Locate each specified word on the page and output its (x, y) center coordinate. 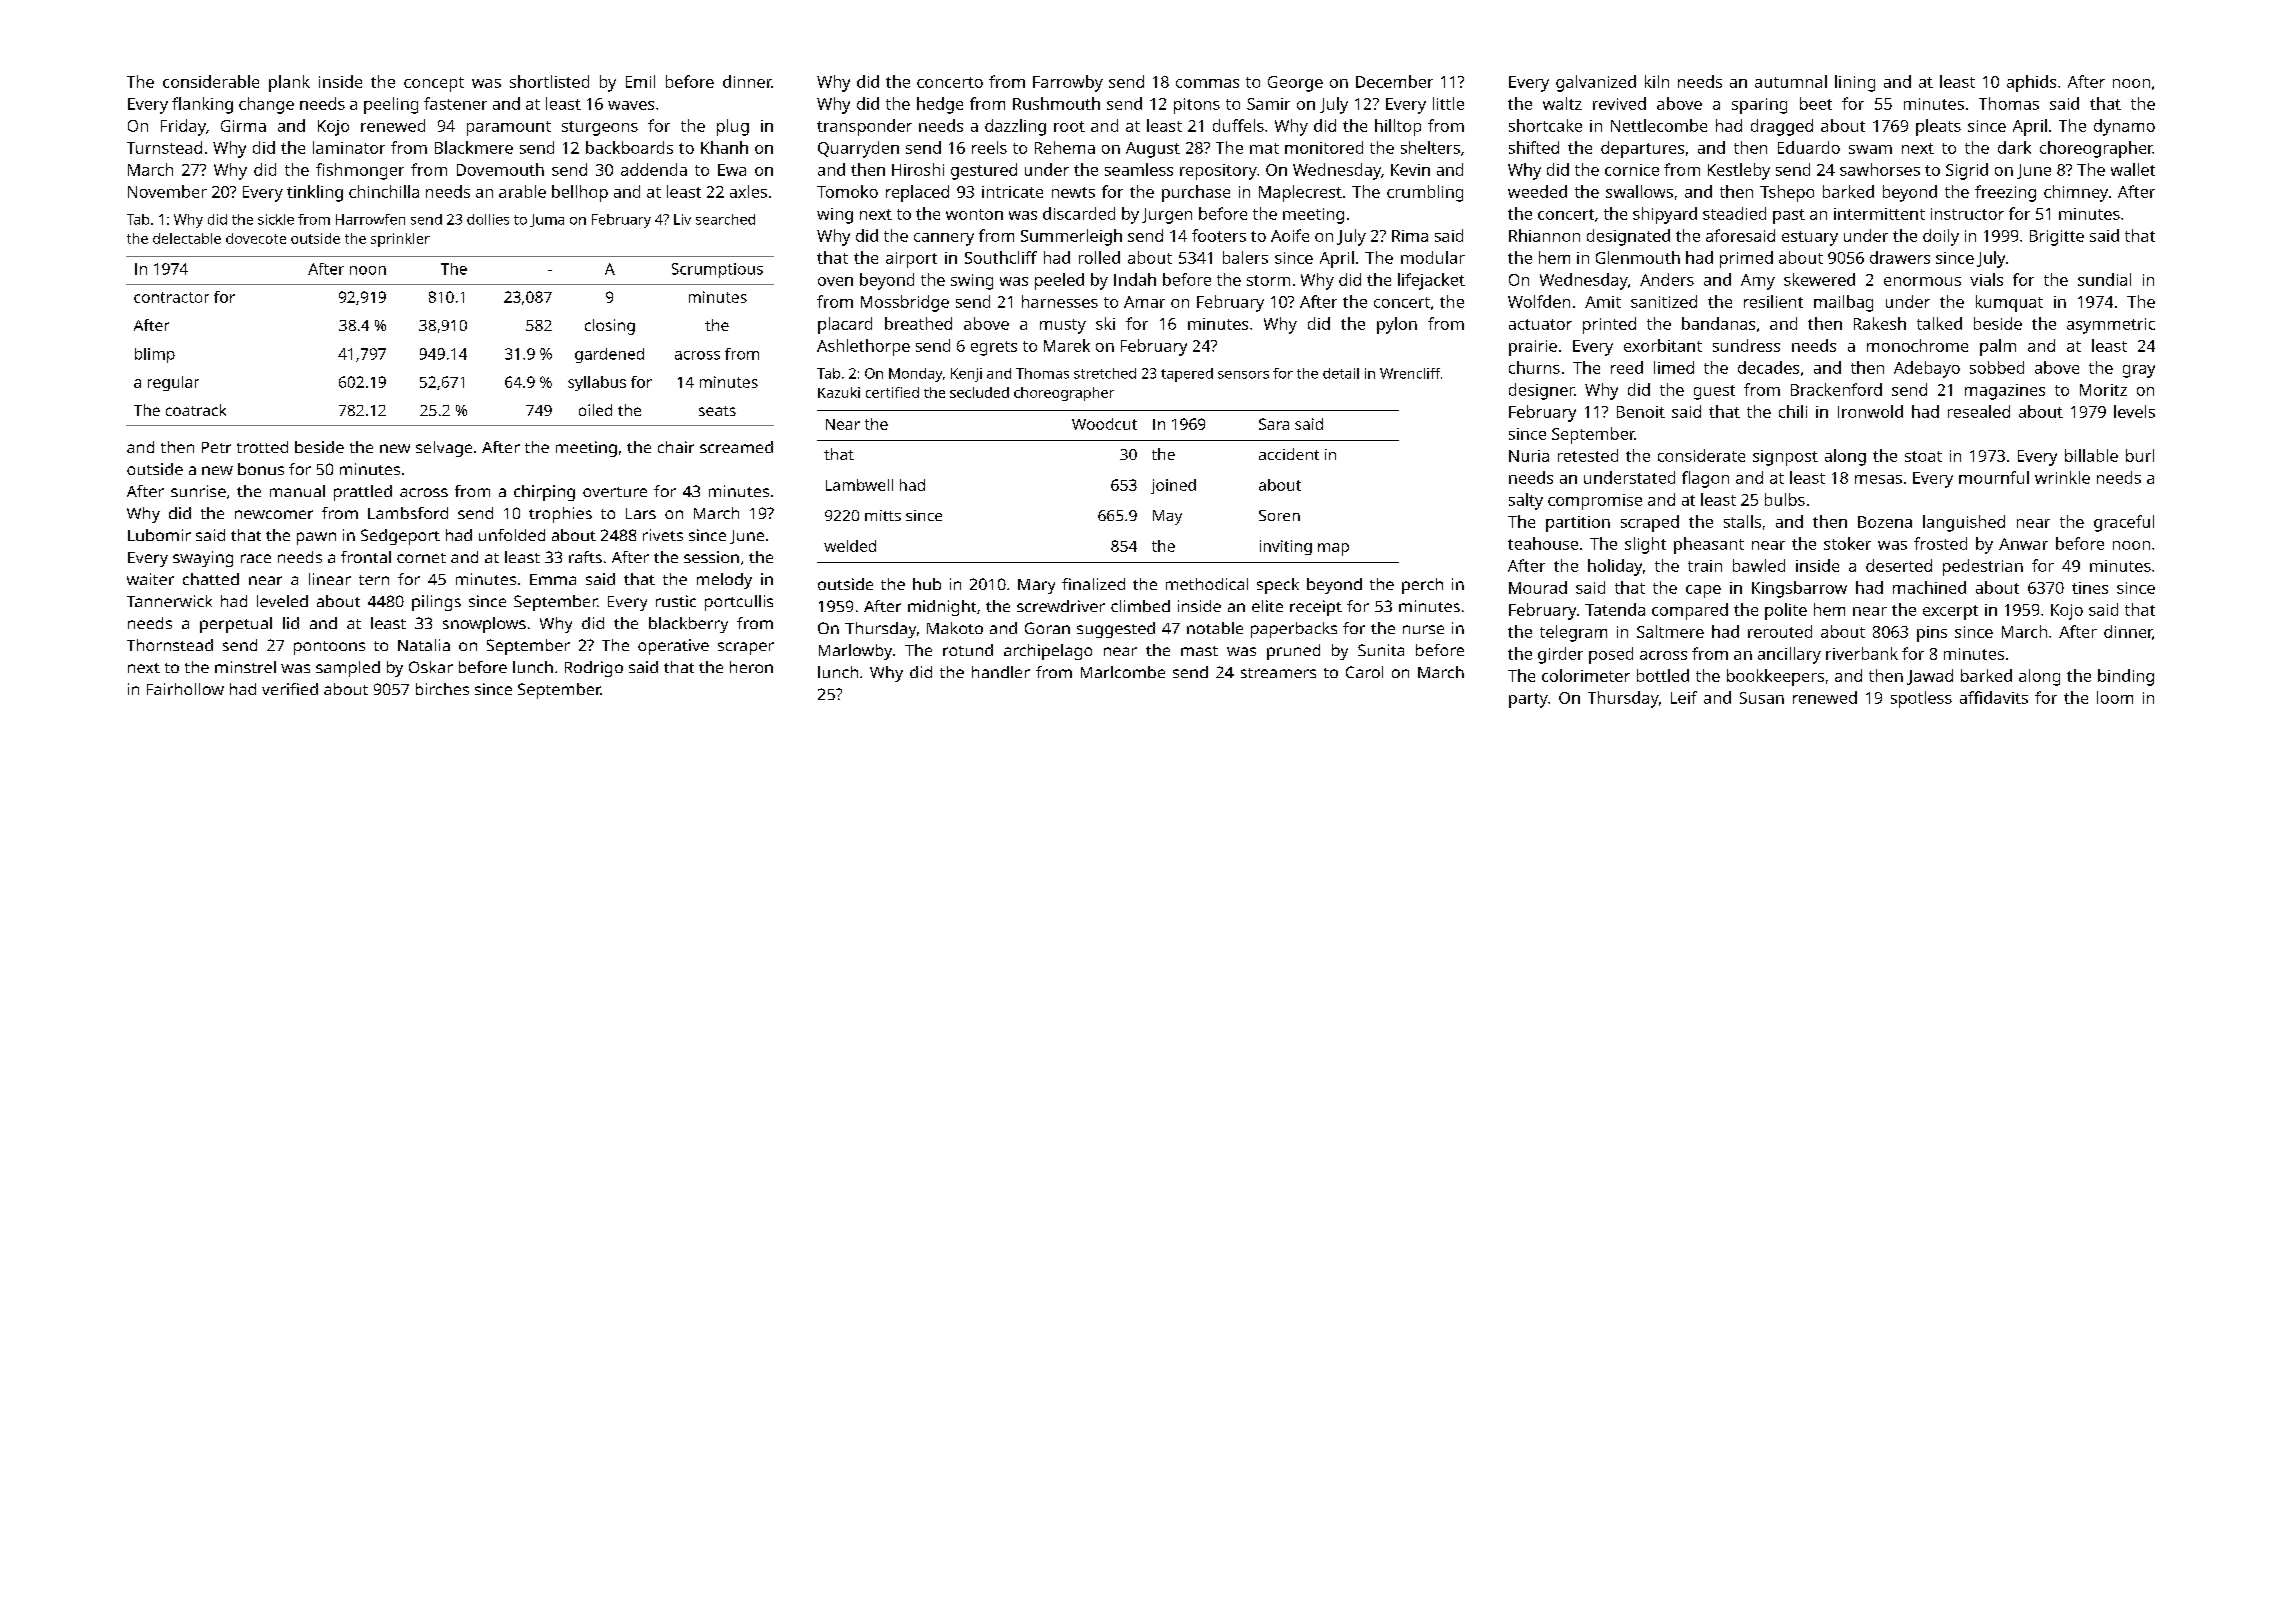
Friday (183, 127)
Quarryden (858, 149)
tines (2090, 588)
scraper (746, 648)
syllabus (597, 383)
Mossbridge (905, 303)
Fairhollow (185, 689)
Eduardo (1809, 147)
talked (1939, 323)
